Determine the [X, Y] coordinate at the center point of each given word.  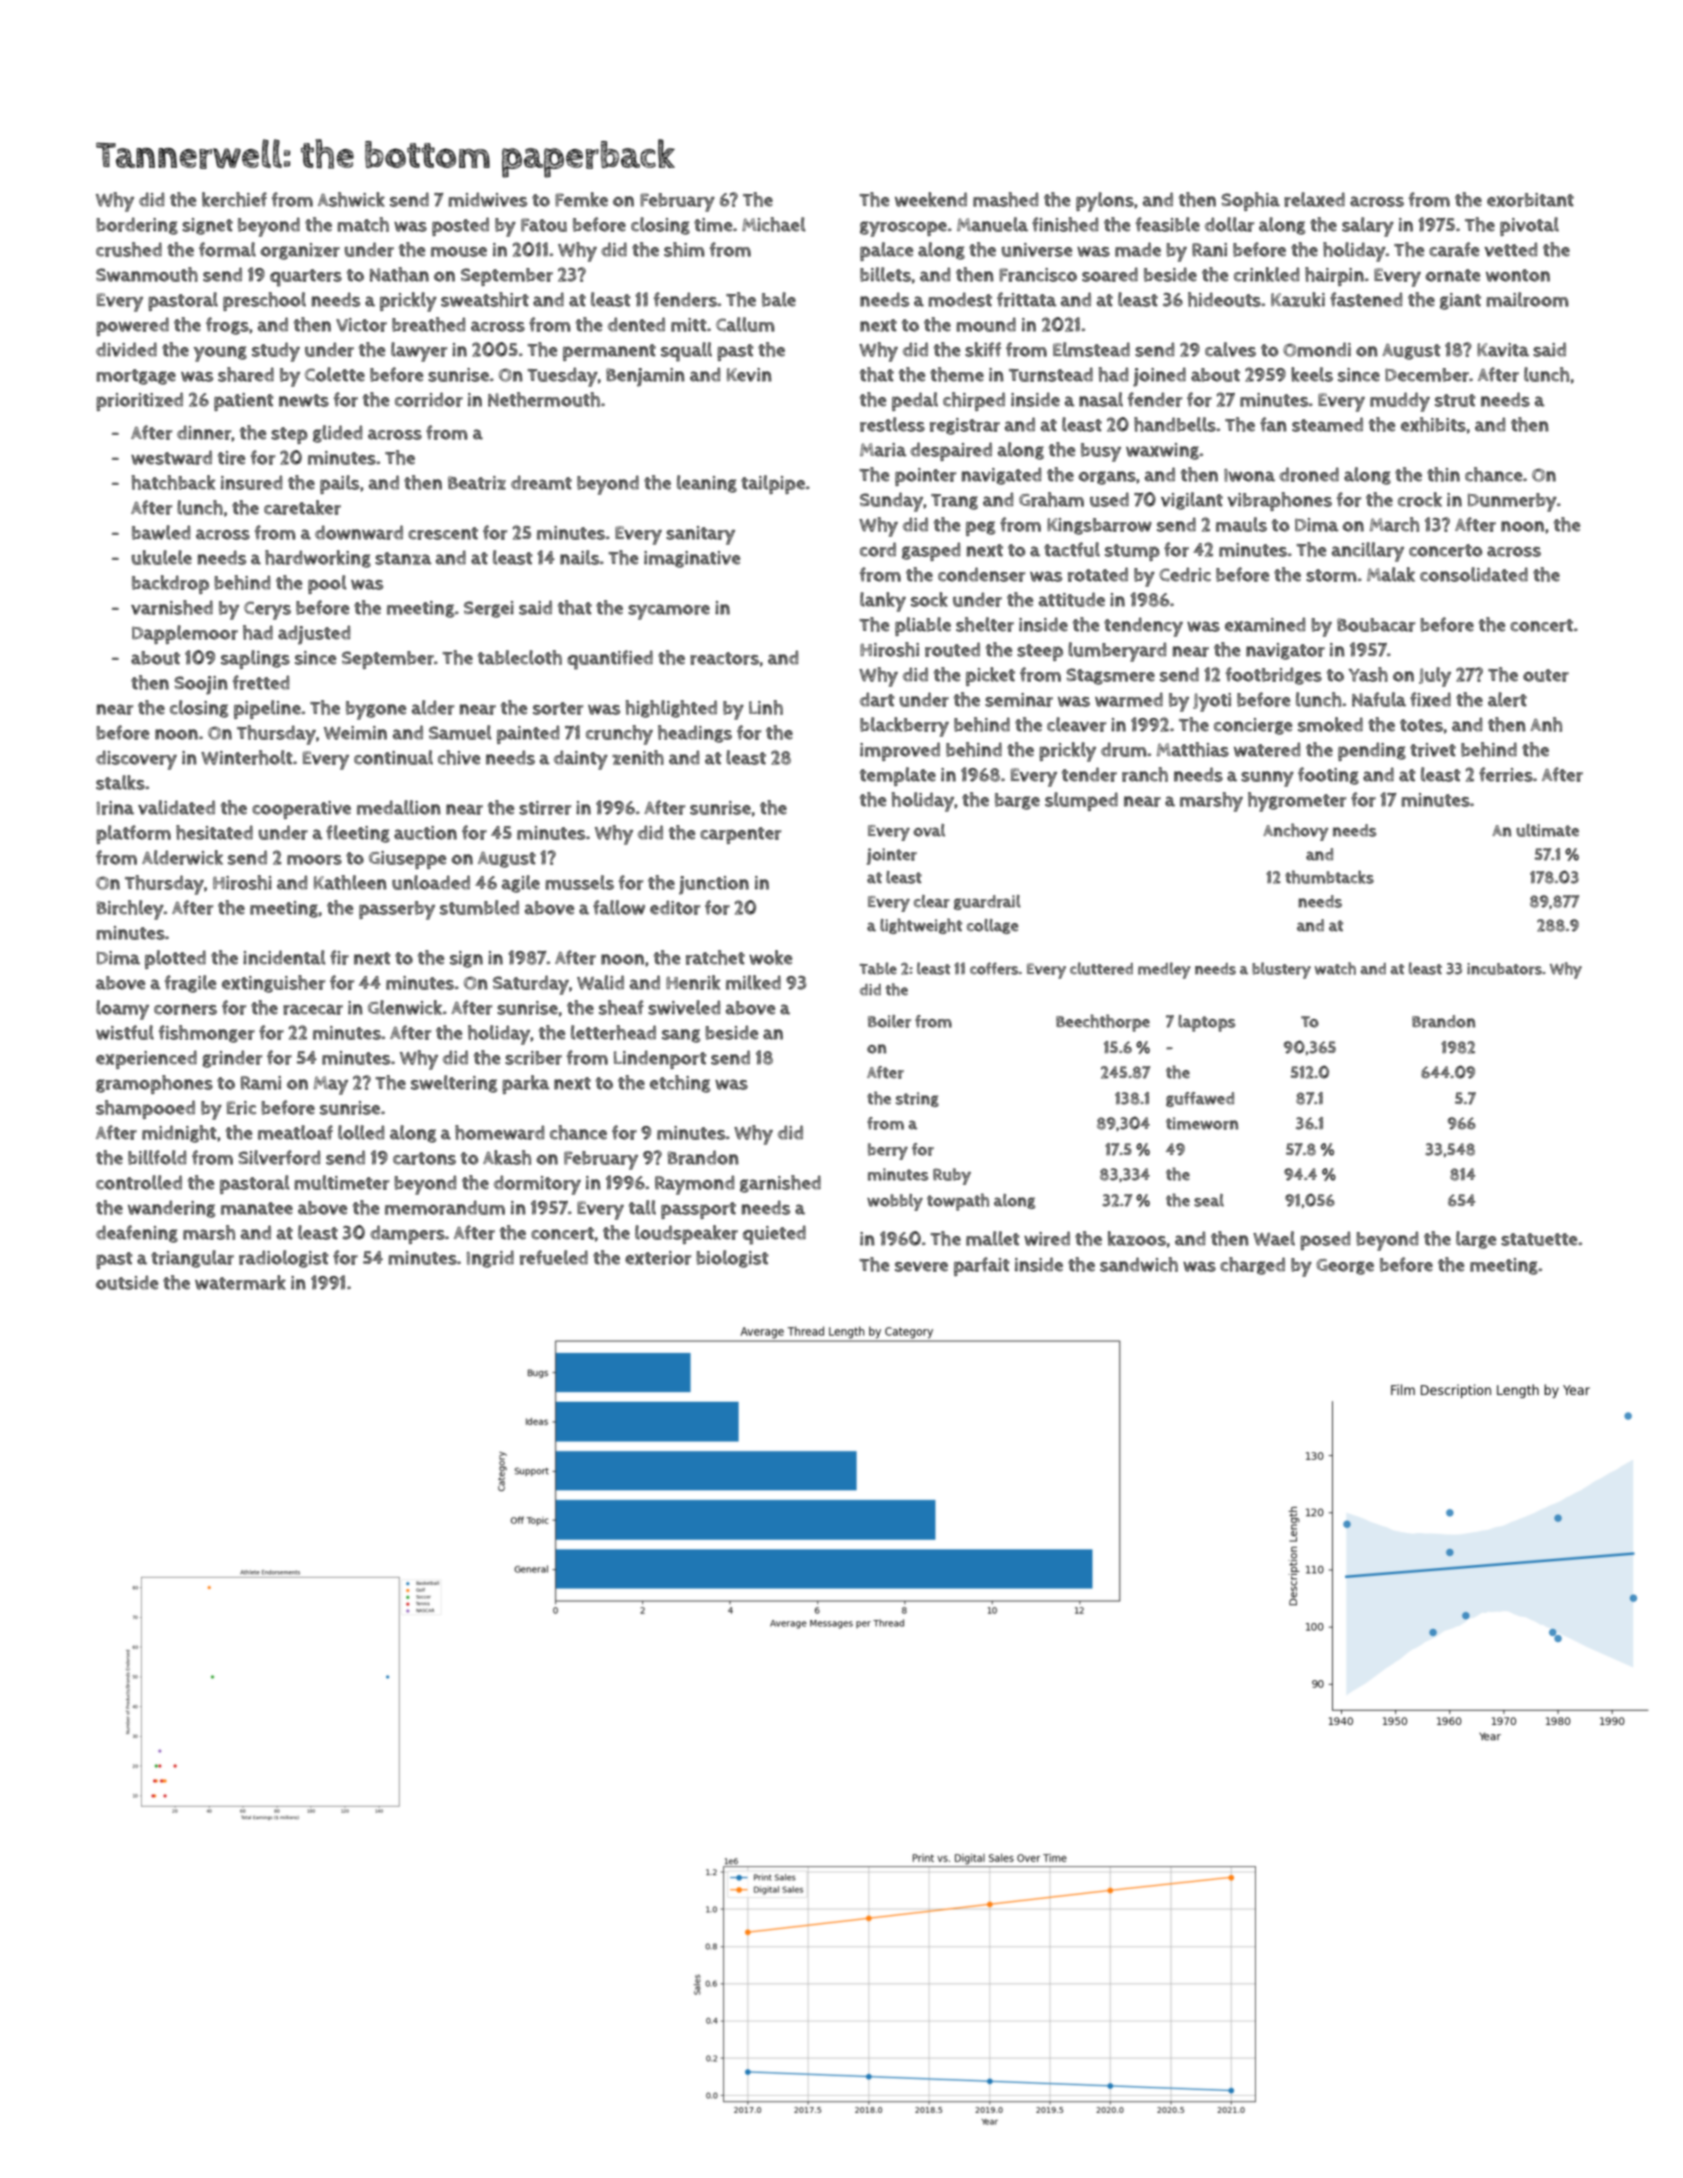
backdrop [170, 584]
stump [1132, 552]
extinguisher [274, 984]
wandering [171, 1209]
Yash [1368, 674]
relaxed [1314, 199]
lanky [883, 602]
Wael [1274, 1238]
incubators [1504, 969]
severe [921, 1267]
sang [681, 1036]
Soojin [201, 685]
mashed [1006, 199]
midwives [487, 199]
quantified [610, 660]
